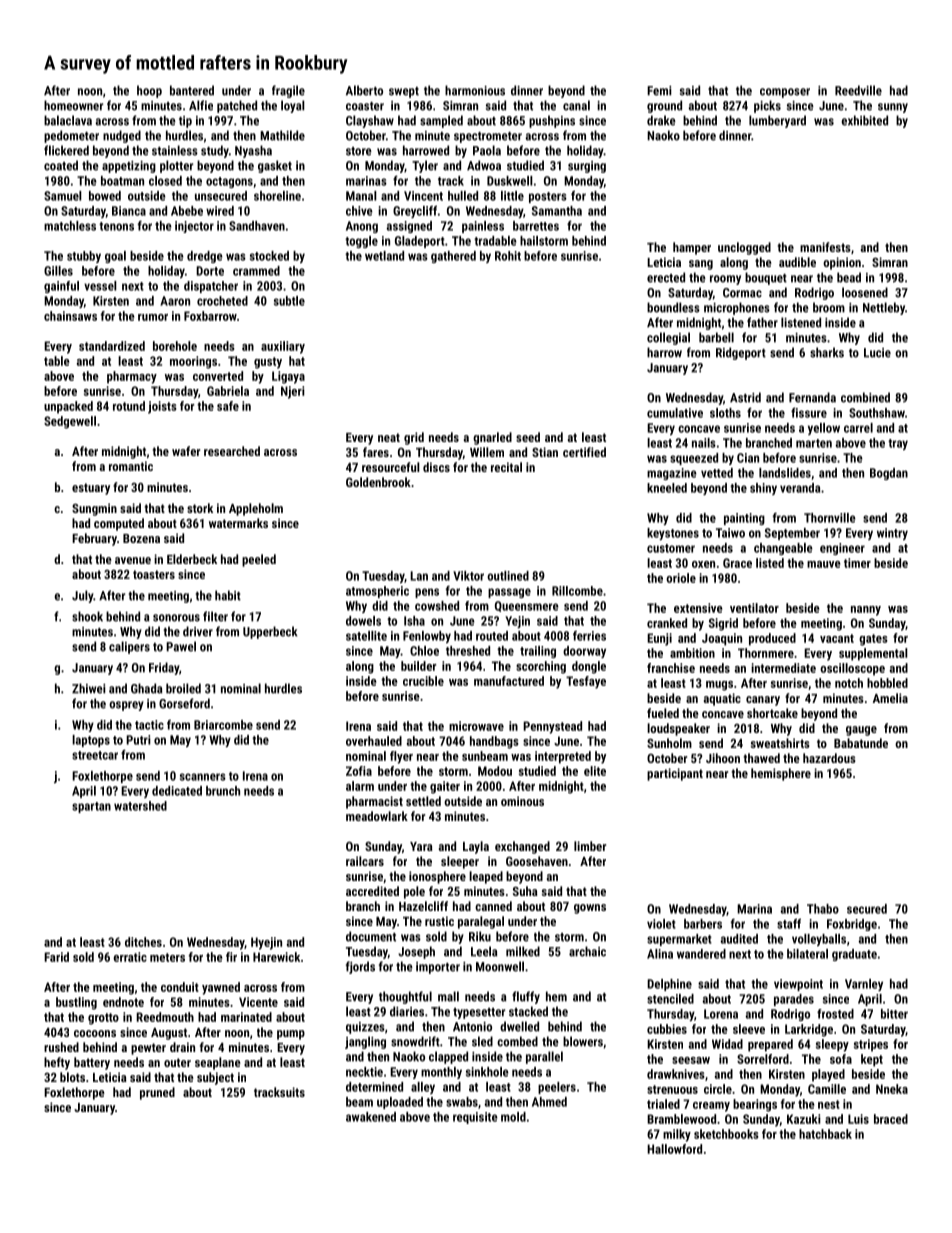 The height and width of the screenshot is (1233, 952). What do you see at coordinates (825, 247) in the screenshot?
I see `manifests` at bounding box center [825, 247].
